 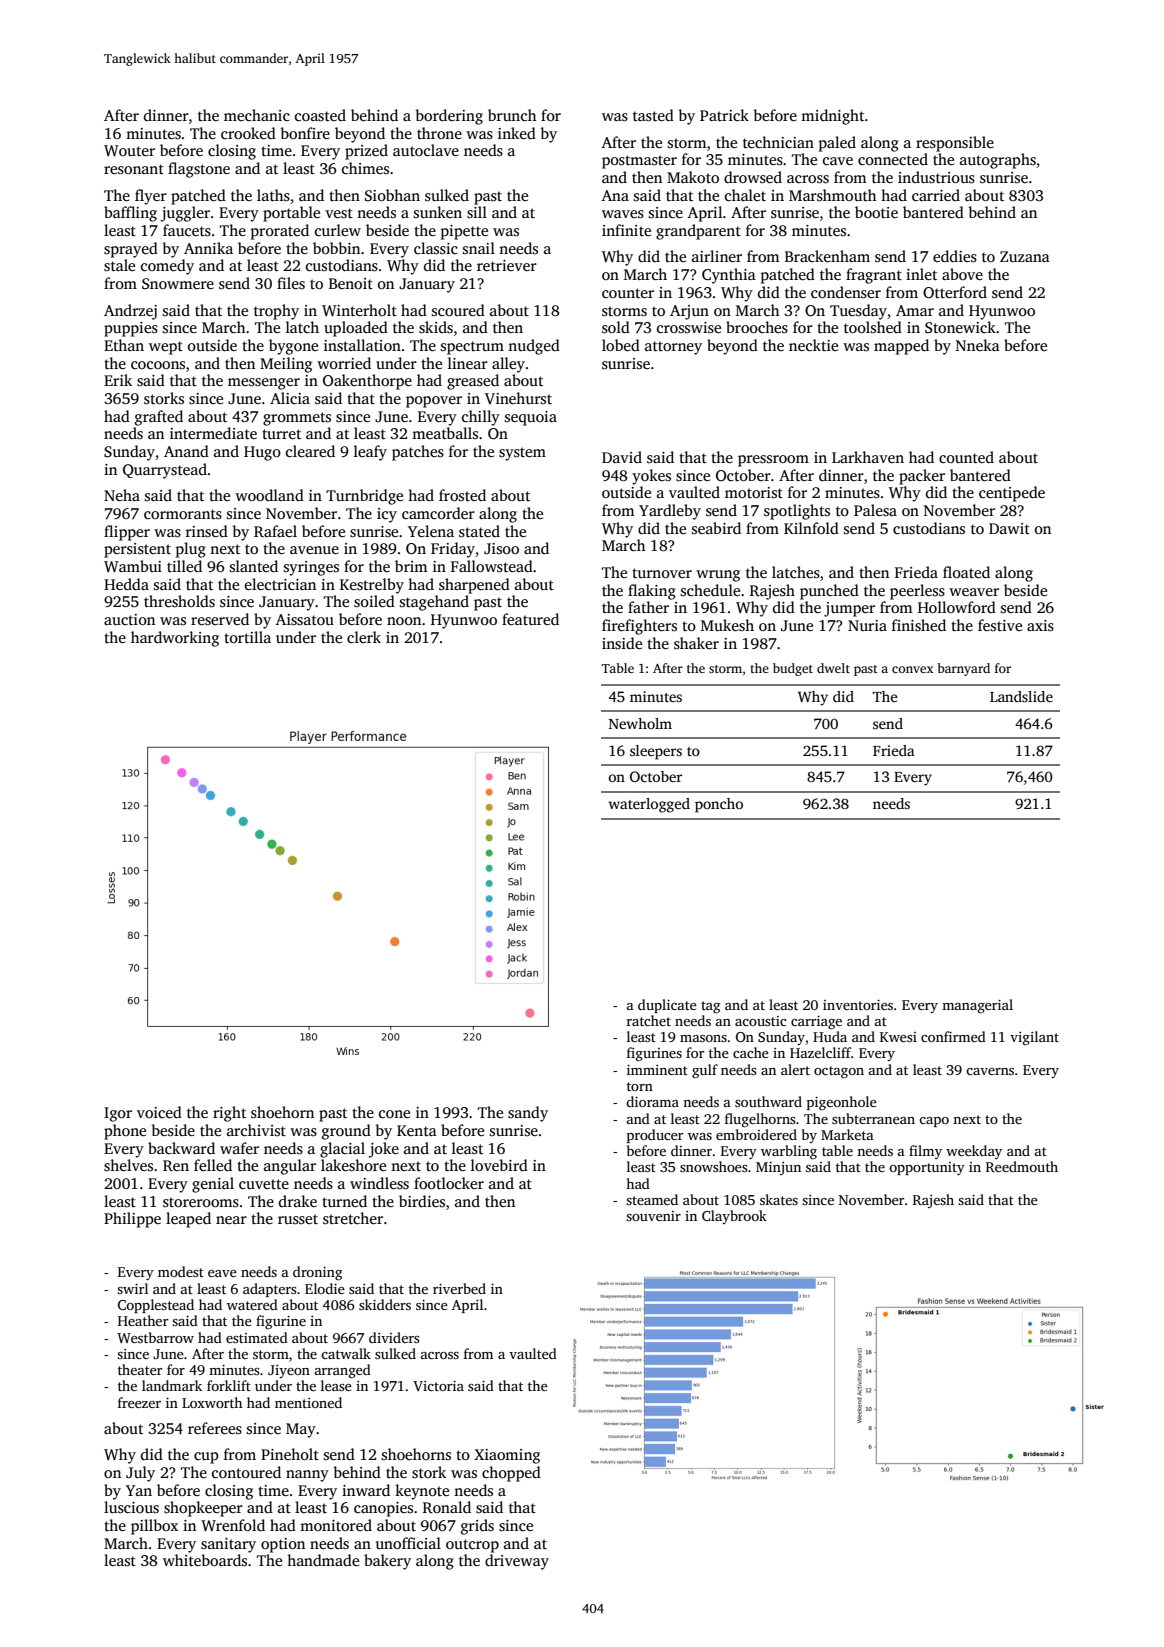 What do you see at coordinates (955, 144) in the screenshot?
I see `responsible` at bounding box center [955, 144].
